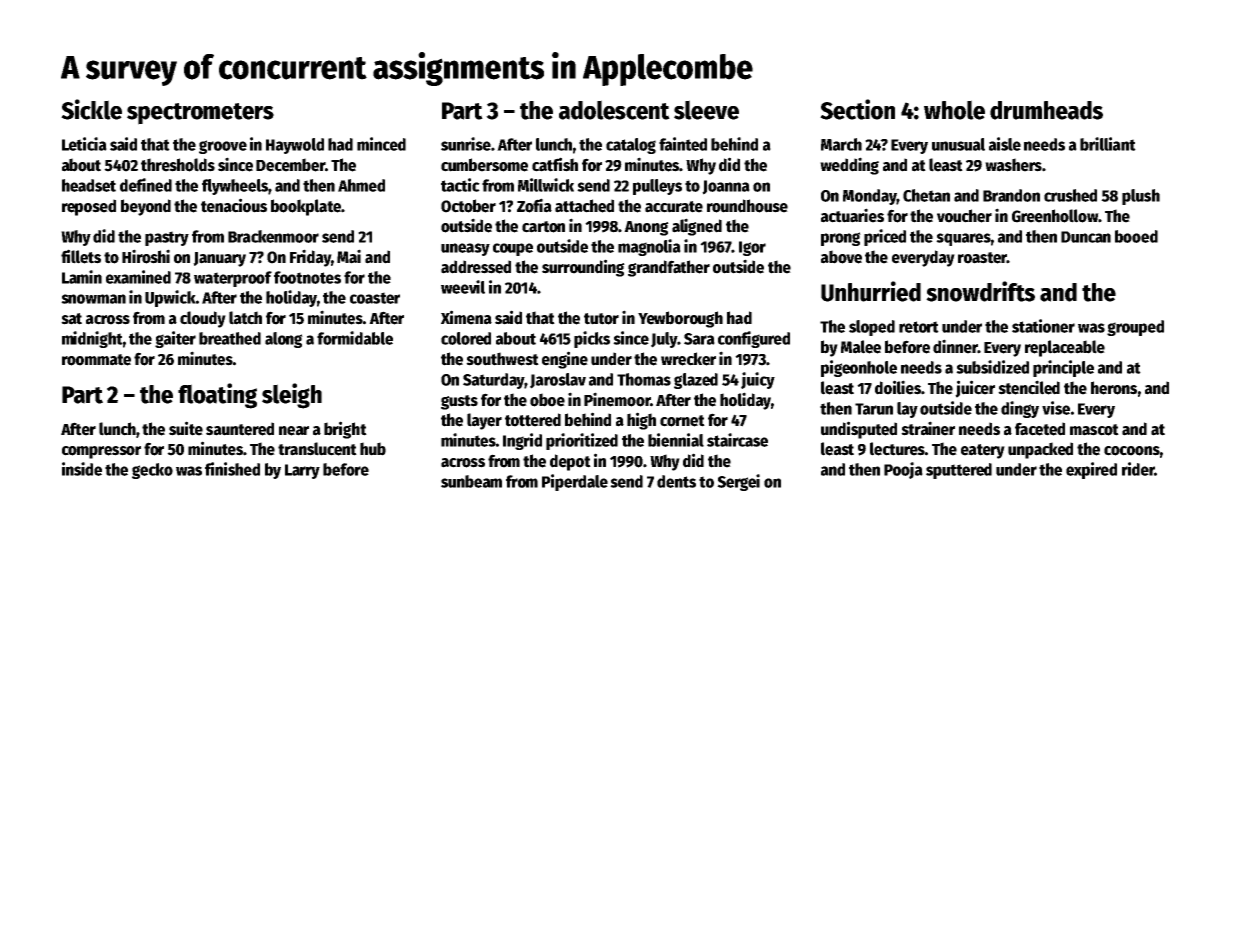  I want to click on thresholds, so click(178, 165).
